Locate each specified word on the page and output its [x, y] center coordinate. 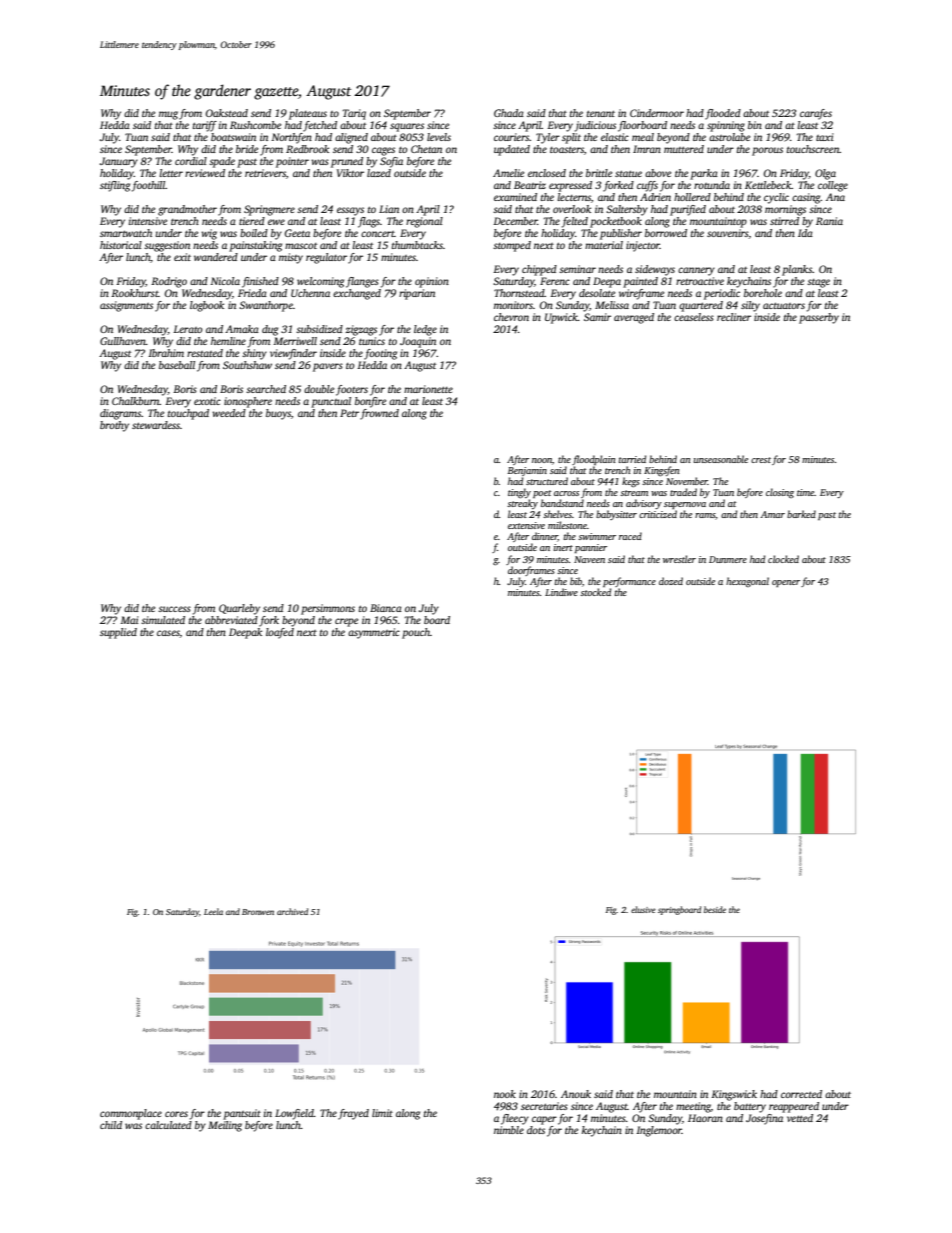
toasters [567, 149]
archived [292, 911]
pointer [292, 162]
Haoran [705, 1118]
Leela [213, 911]
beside [715, 909]
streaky [522, 504]
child [111, 1125]
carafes [816, 114]
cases [168, 633]
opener [786, 583]
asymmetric [374, 633]
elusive [643, 909]
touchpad [188, 414]
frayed [353, 1114]
